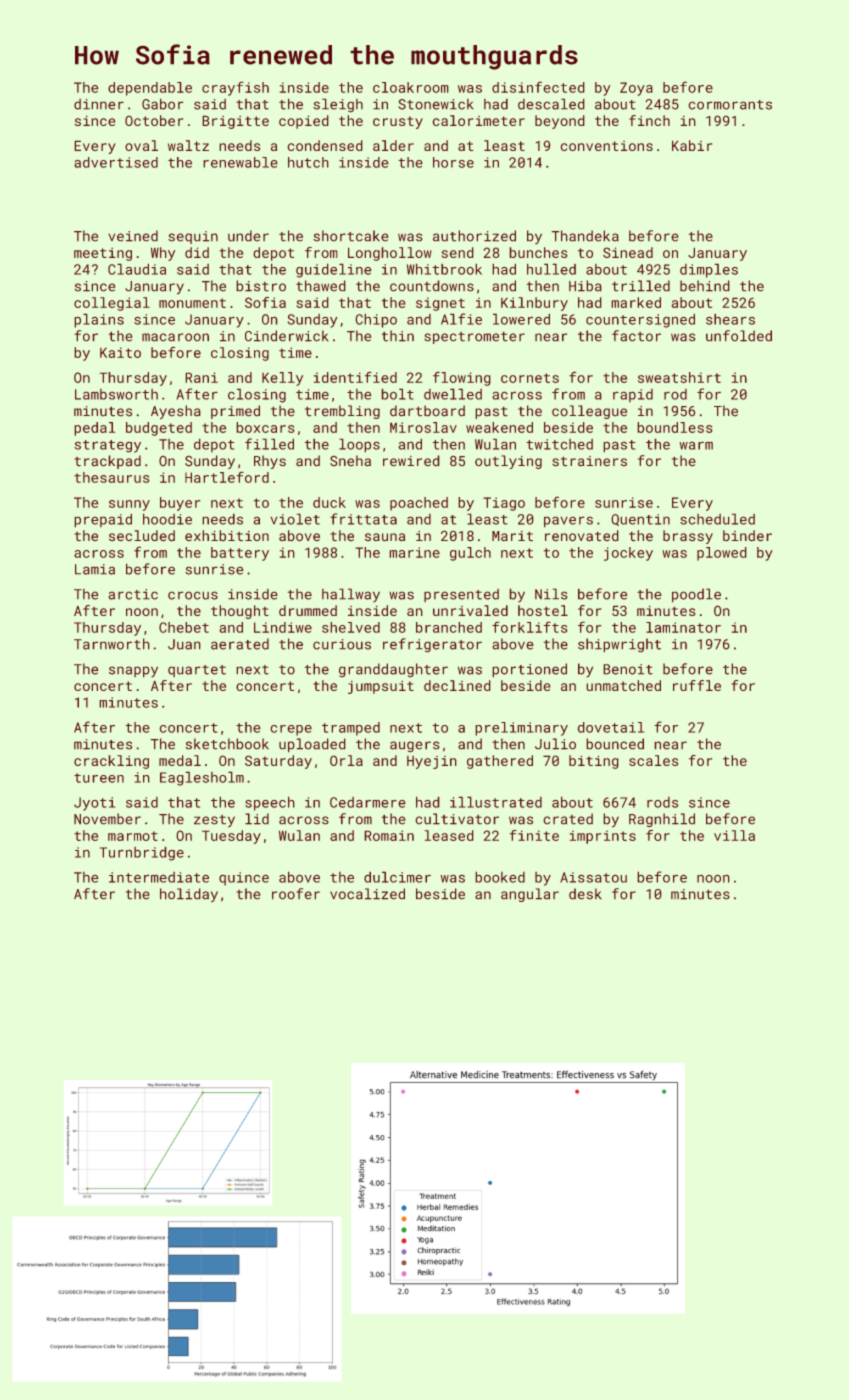 The image size is (849, 1400). Describe the element at coordinates (628, 554) in the screenshot. I see `jockey` at that location.
